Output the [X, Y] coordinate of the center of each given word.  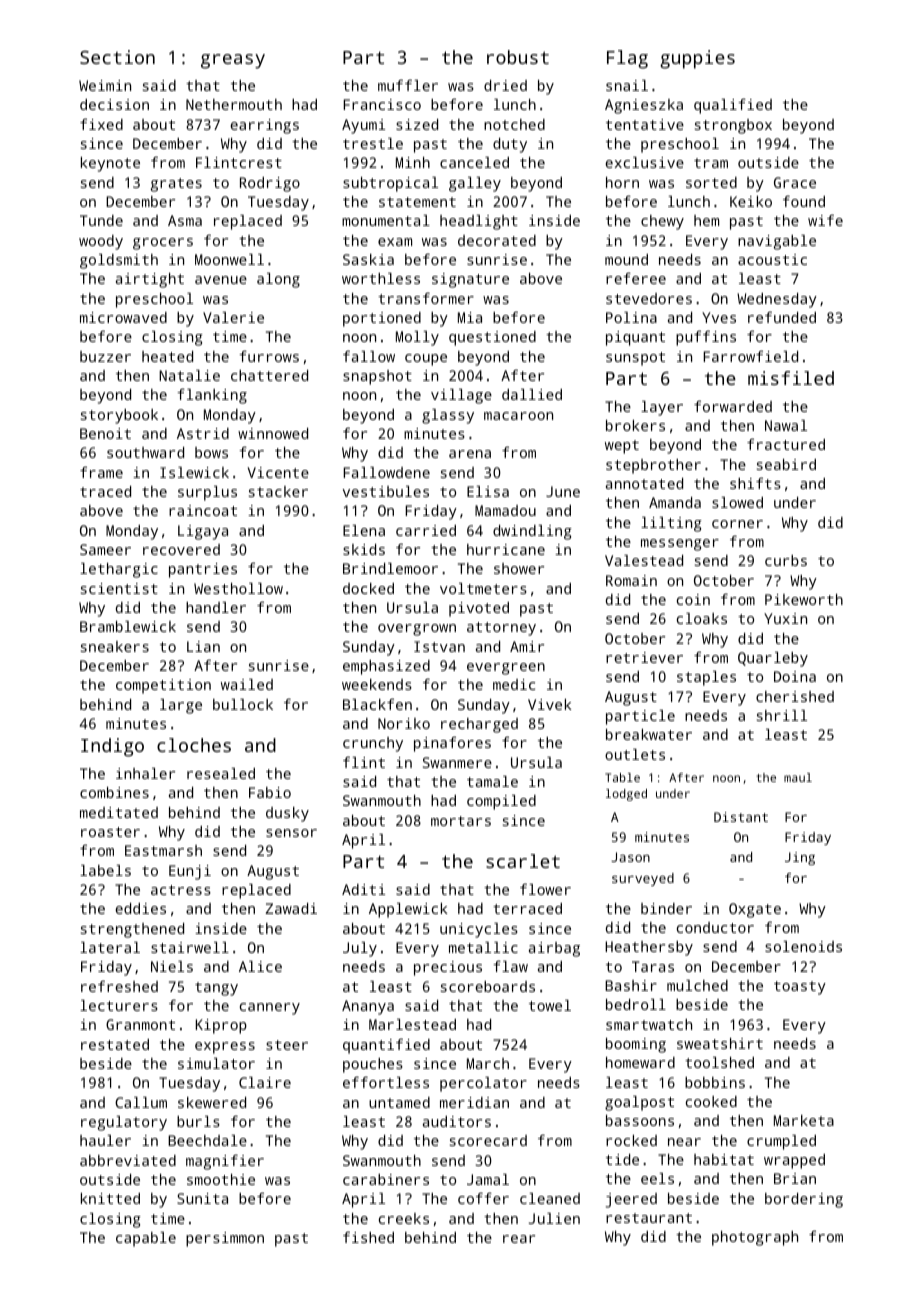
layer [662, 408]
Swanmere [457, 762]
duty [510, 145]
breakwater [649, 734]
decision [114, 104]
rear [519, 1239]
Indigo [112, 747]
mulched [697, 985]
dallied [532, 394]
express [225, 1048]
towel [550, 1005]
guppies [697, 59]
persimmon [225, 1239]
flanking [212, 396]
